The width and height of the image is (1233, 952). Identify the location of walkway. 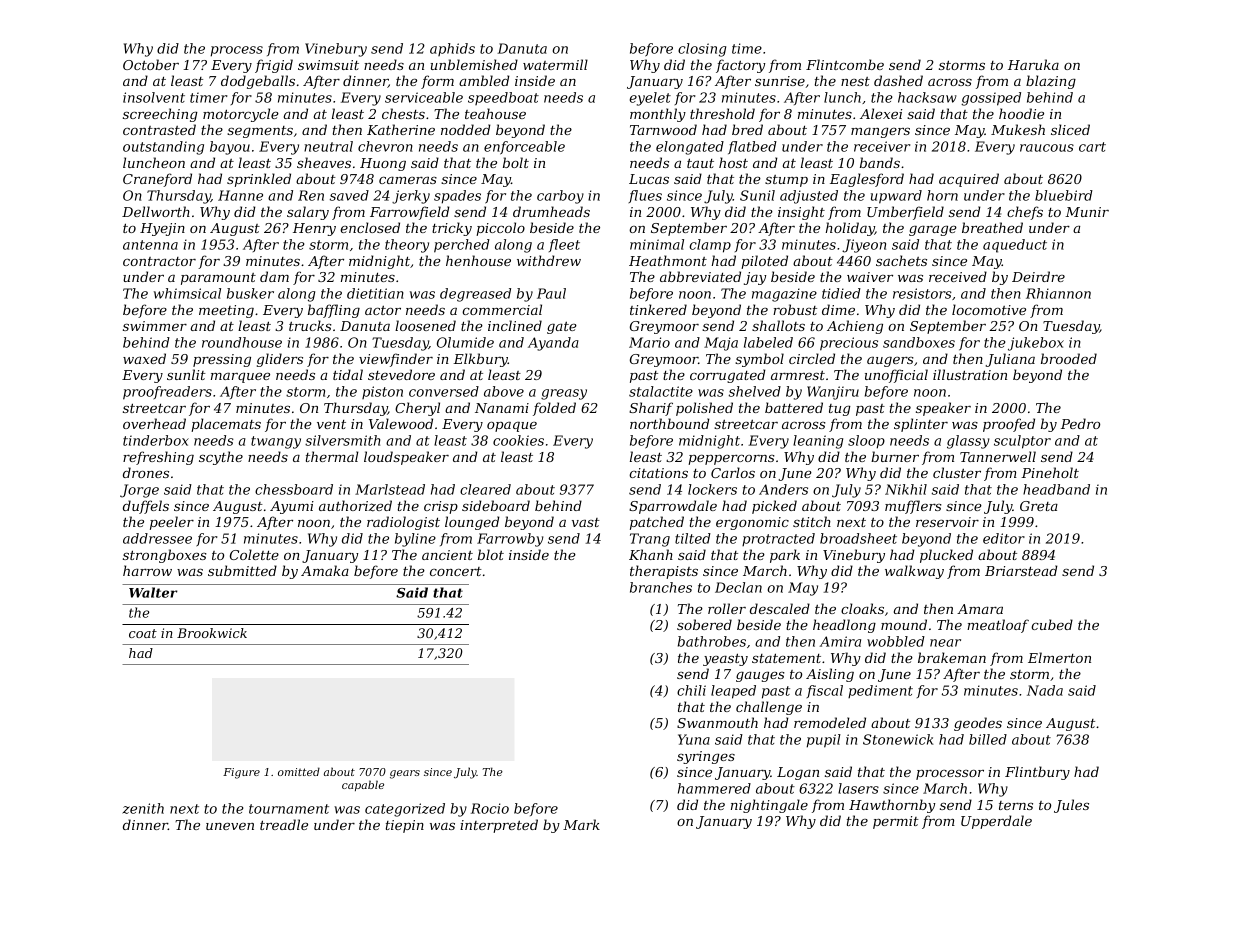
(914, 572).
